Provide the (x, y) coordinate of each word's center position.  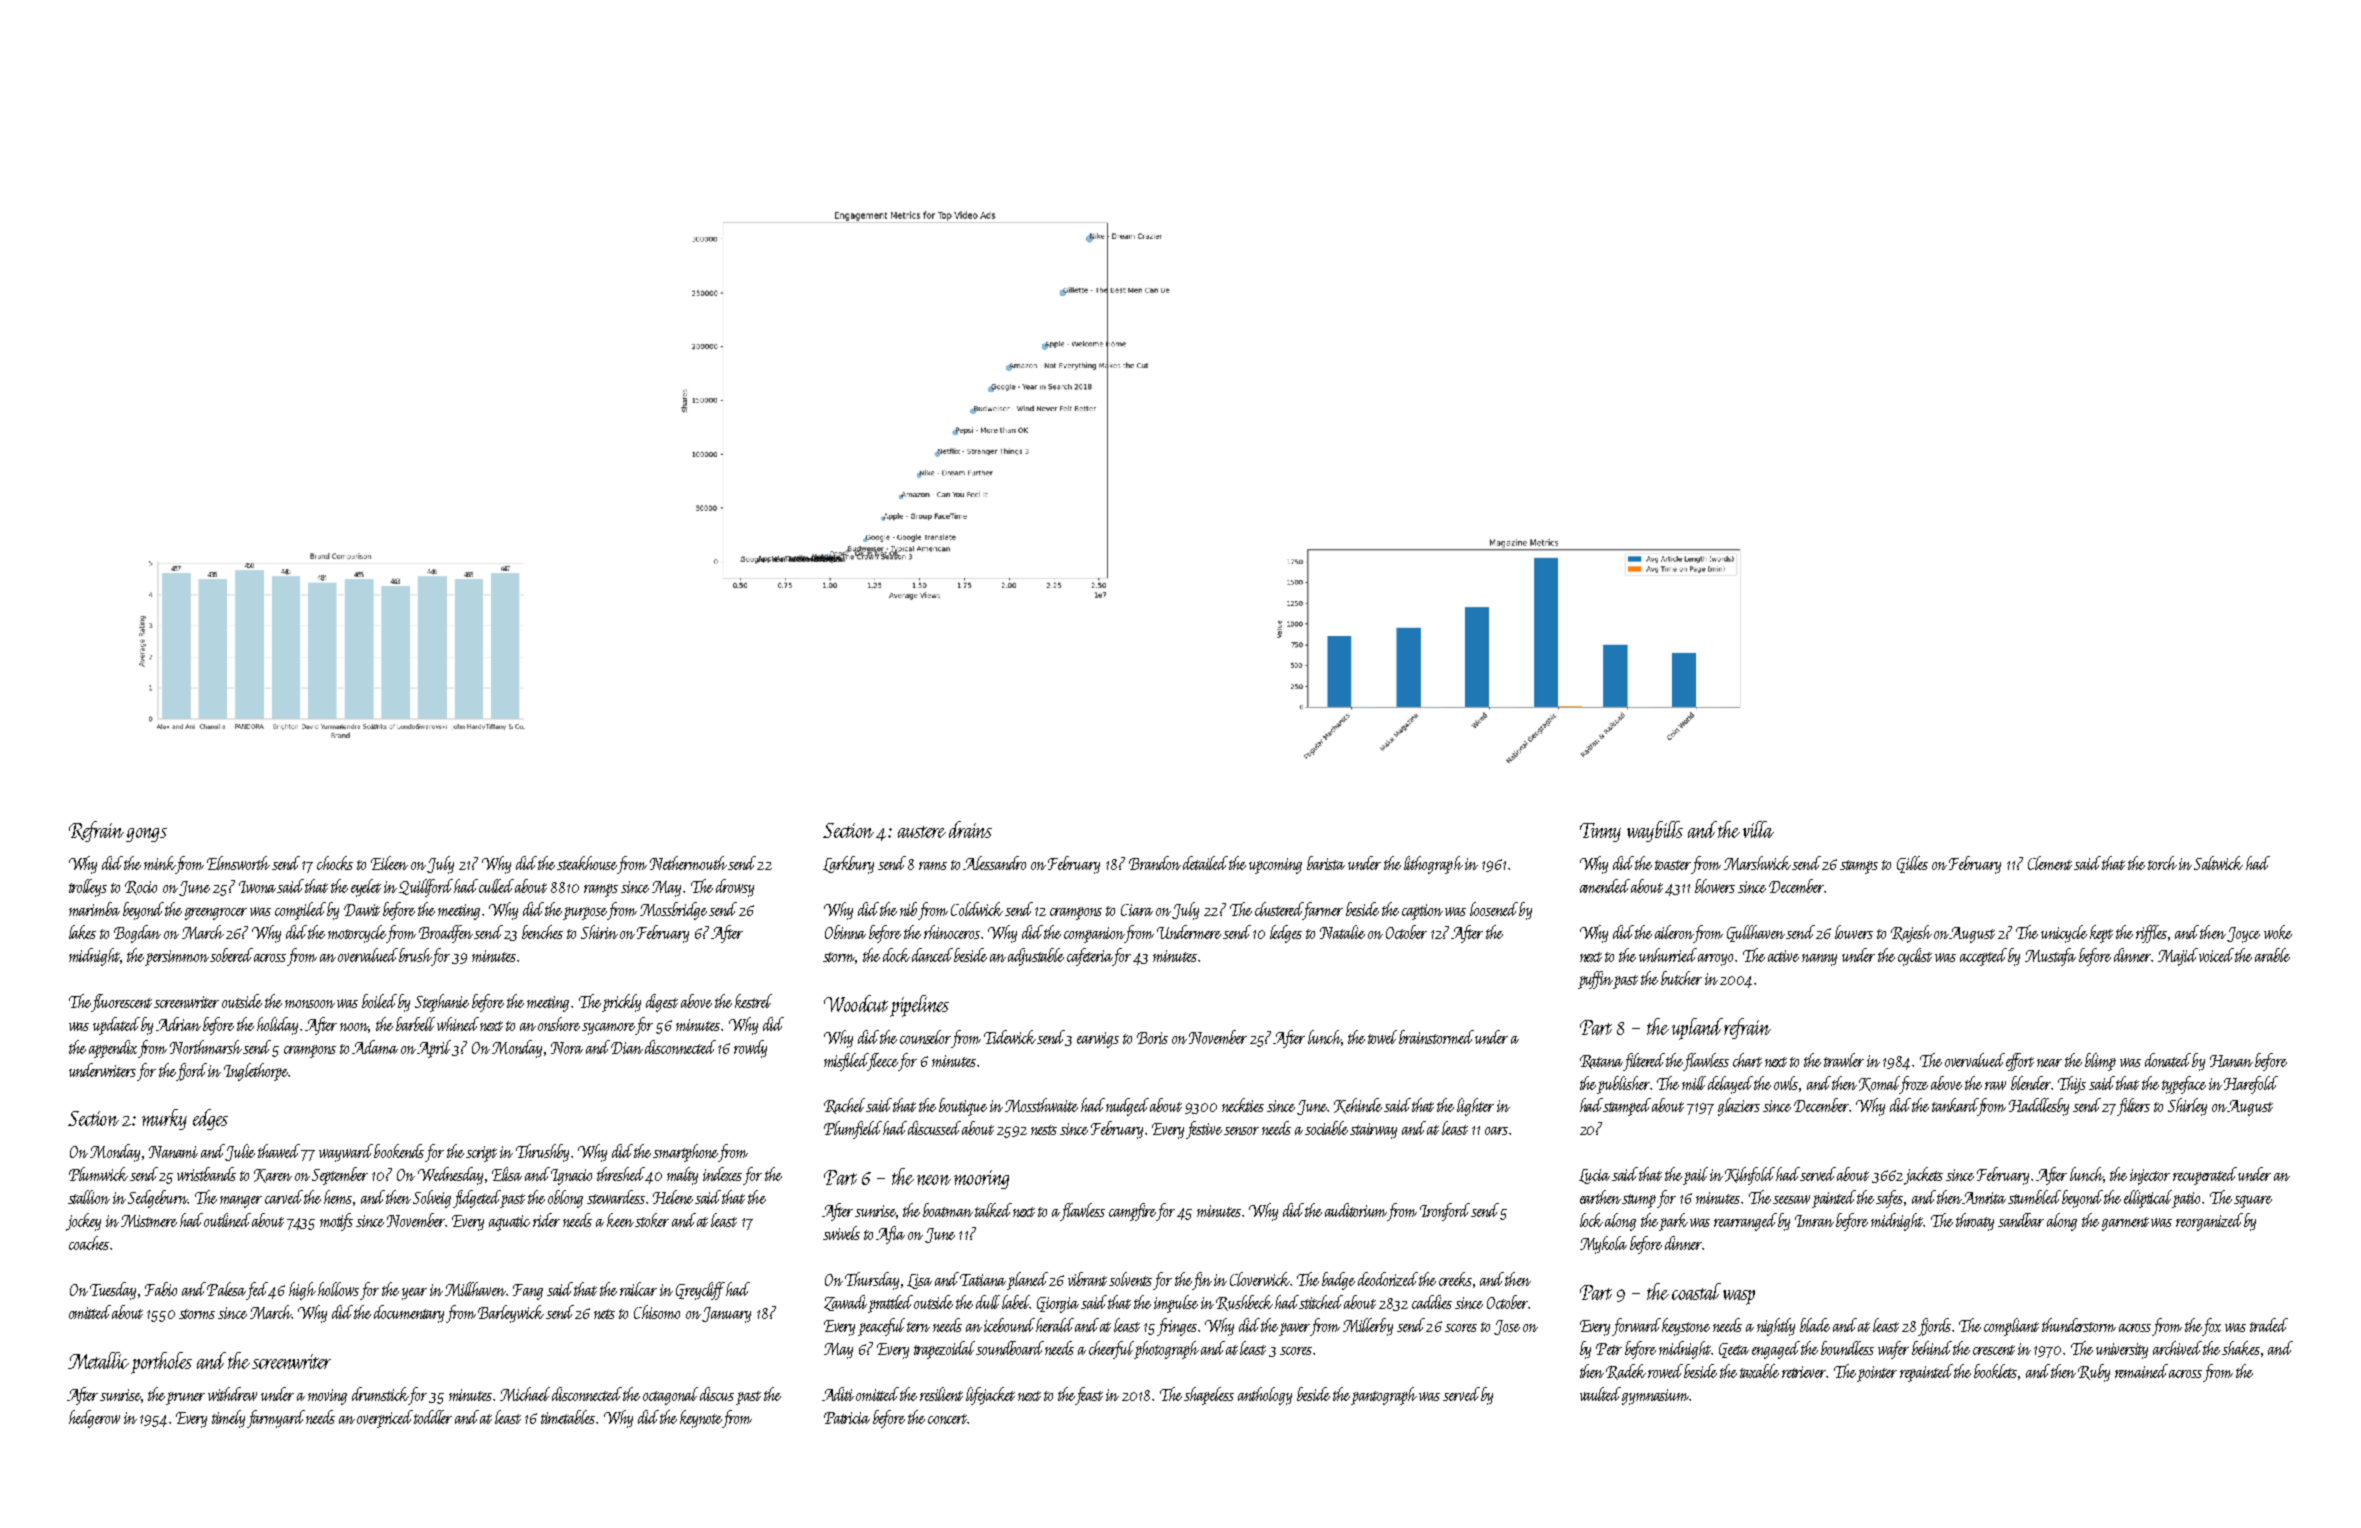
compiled (300, 911)
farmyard (276, 1419)
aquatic (509, 1223)
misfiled (846, 1062)
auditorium (1356, 1210)
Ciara (1137, 910)
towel (1382, 1037)
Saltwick (2218, 863)
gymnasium (1655, 1397)
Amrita (1984, 1198)
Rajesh (1911, 934)
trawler (1844, 1060)
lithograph (1433, 865)
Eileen (389, 863)
